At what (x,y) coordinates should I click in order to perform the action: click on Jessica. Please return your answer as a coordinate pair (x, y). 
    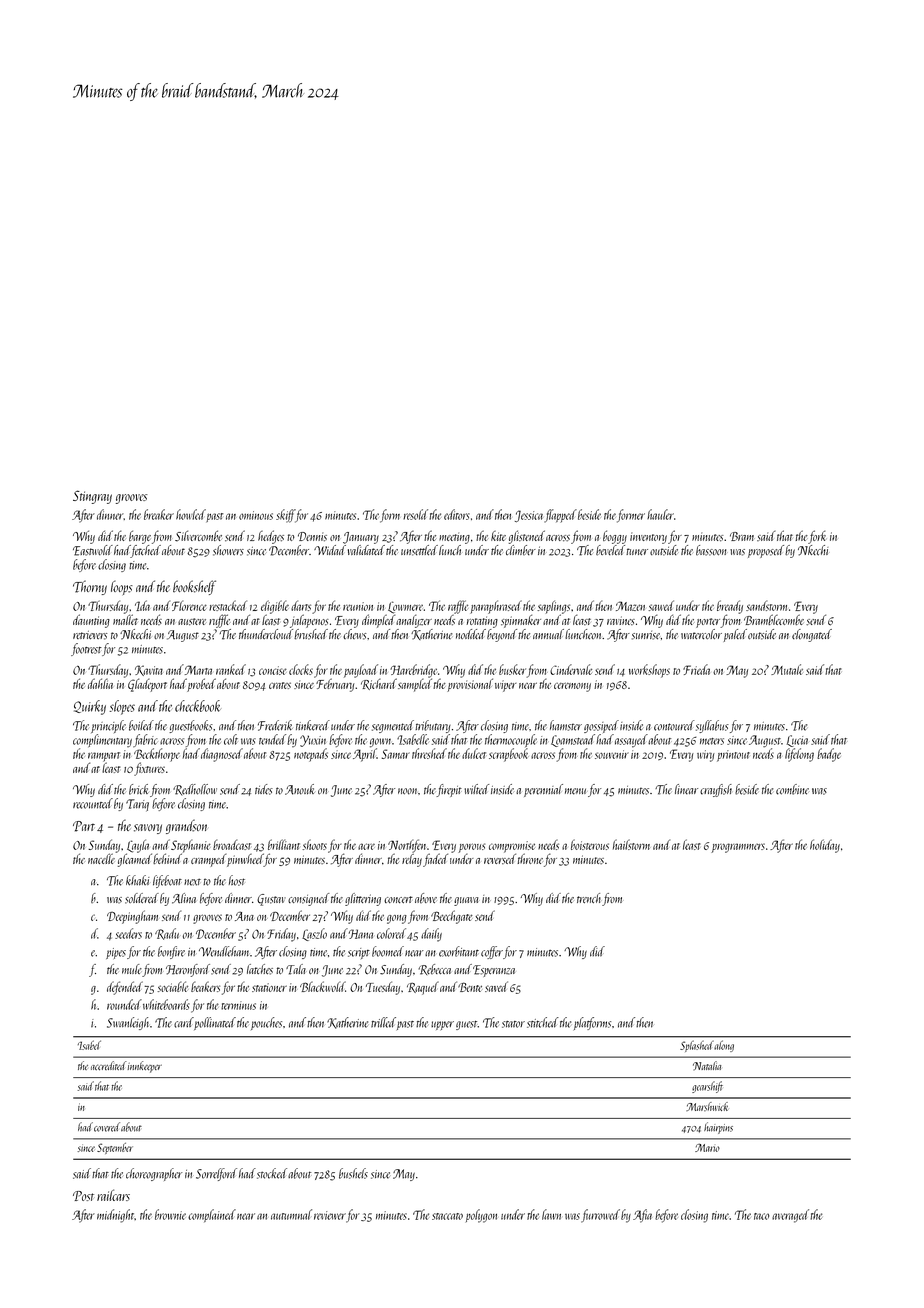
    Looking at the image, I should click on (529, 516).
